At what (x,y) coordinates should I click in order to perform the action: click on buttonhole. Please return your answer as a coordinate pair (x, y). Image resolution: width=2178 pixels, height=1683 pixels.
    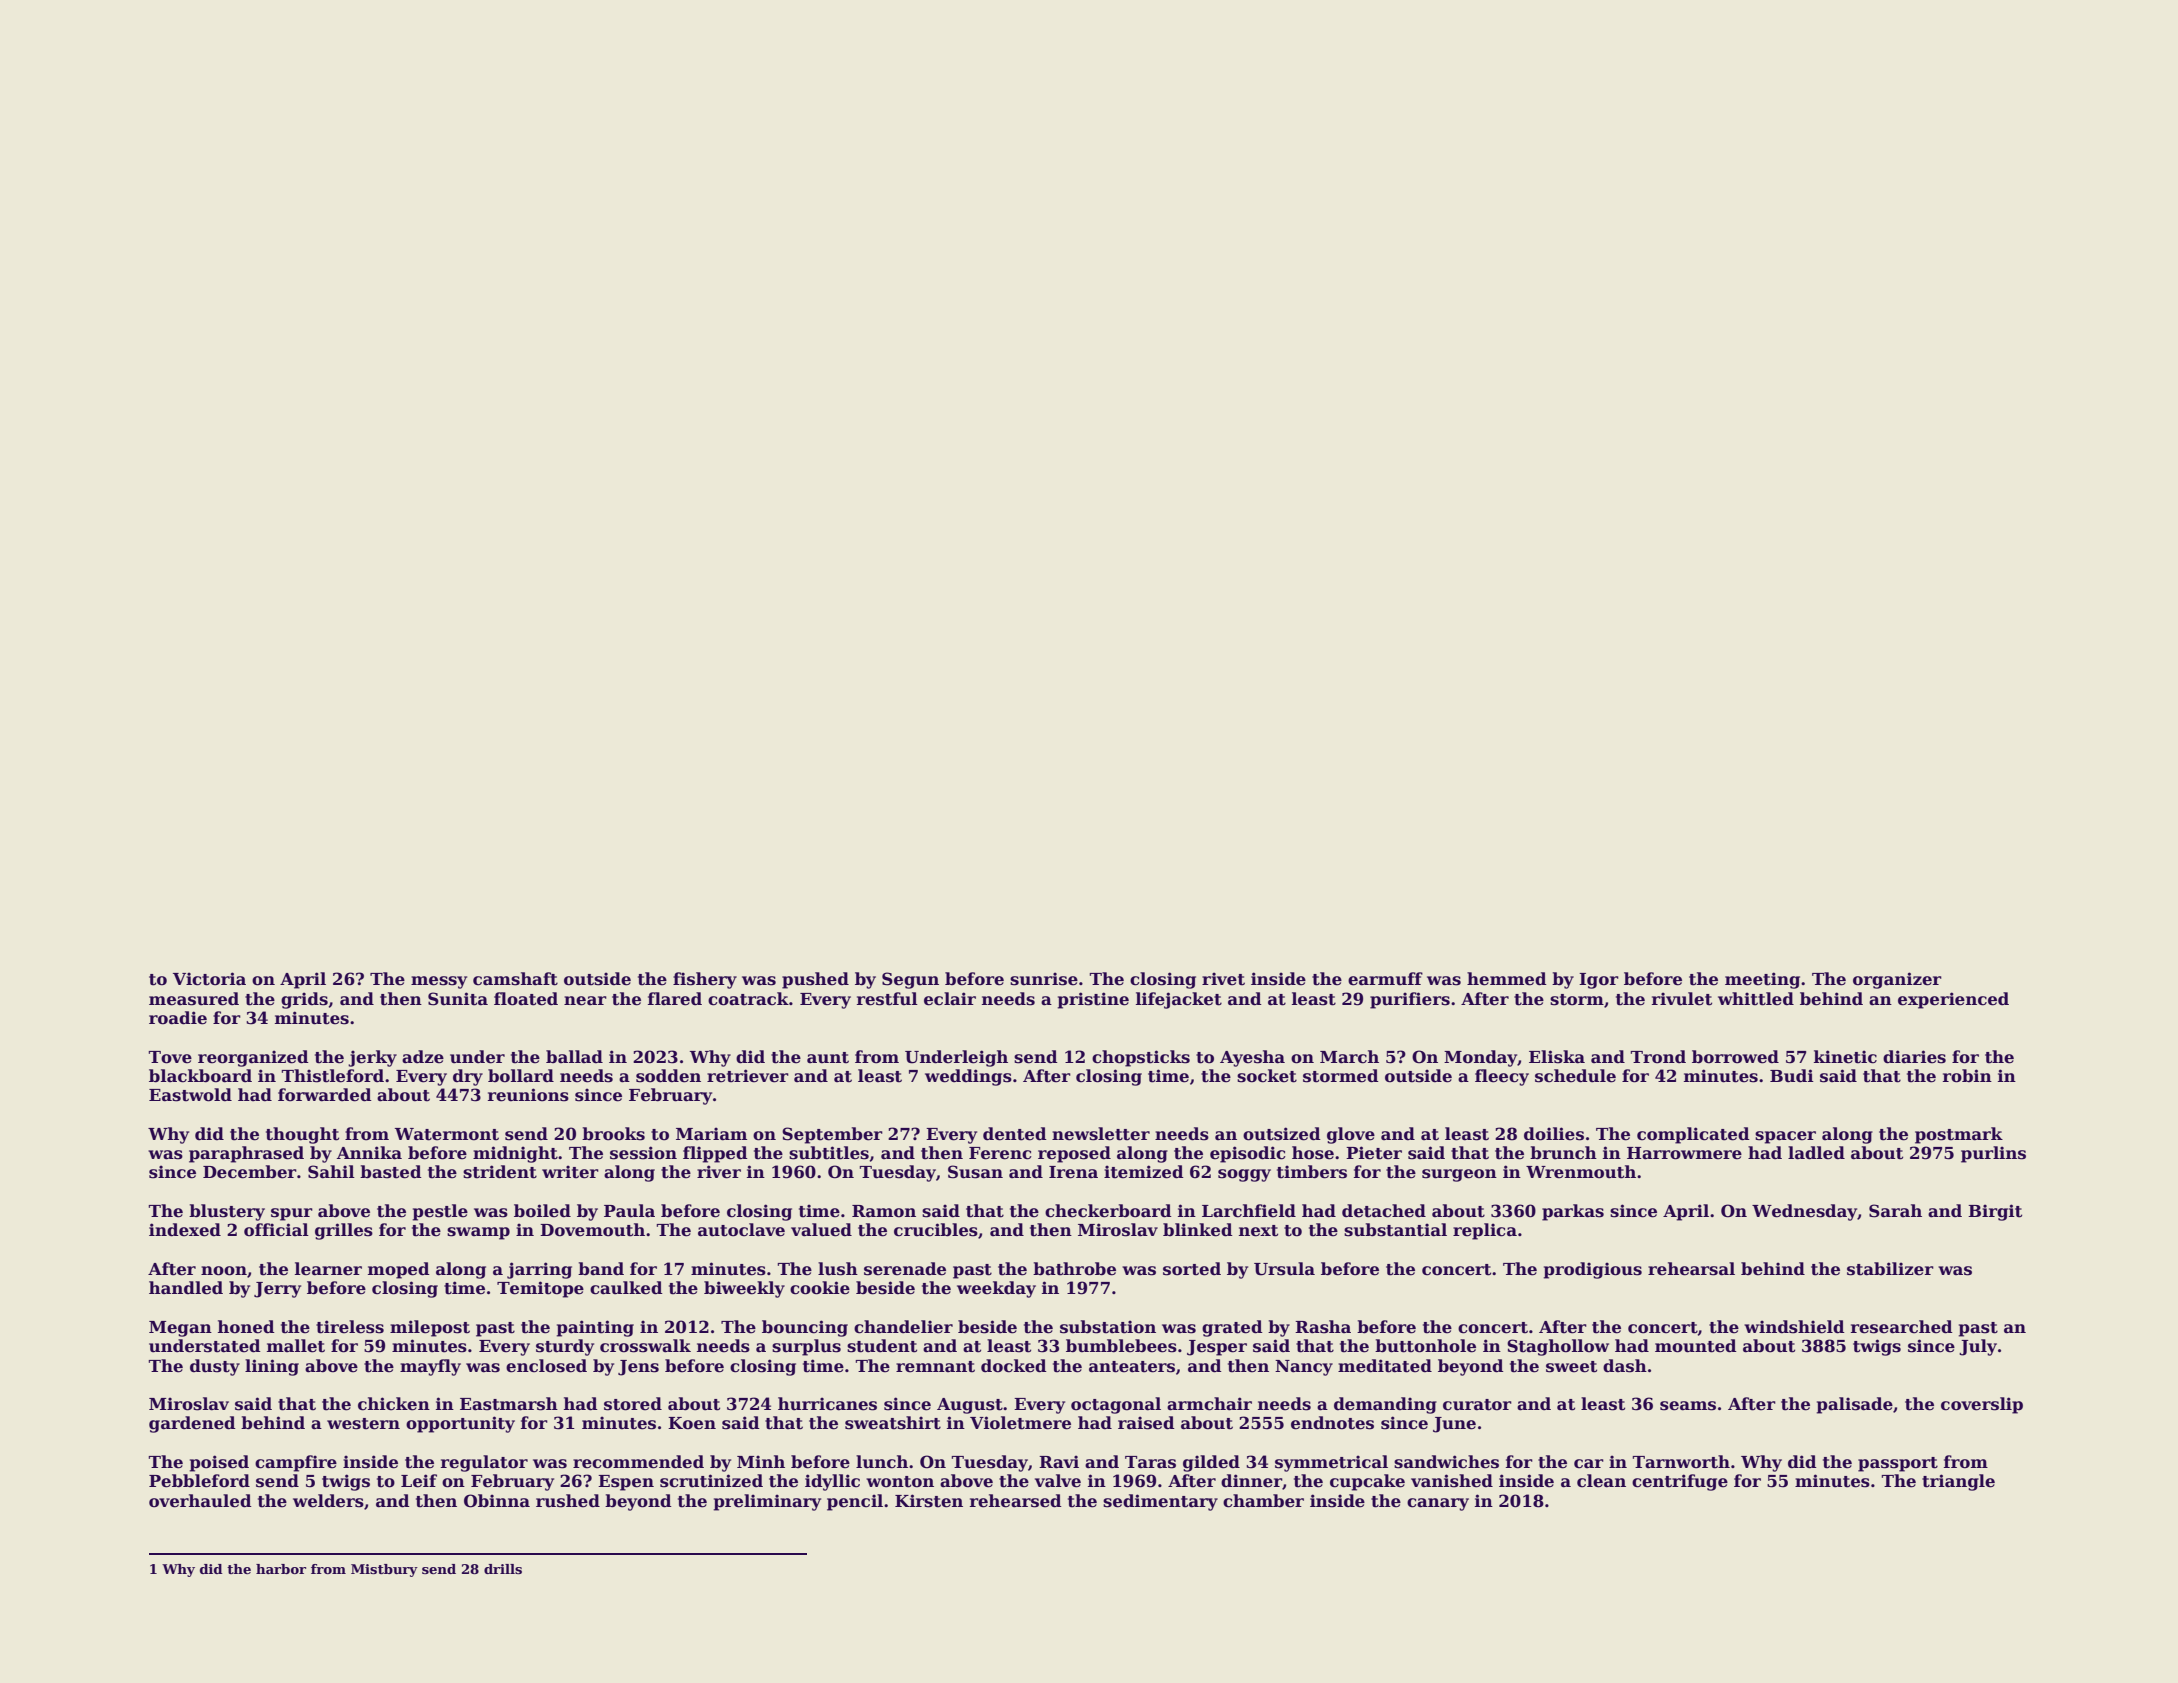
    Looking at the image, I should click on (1425, 1346).
